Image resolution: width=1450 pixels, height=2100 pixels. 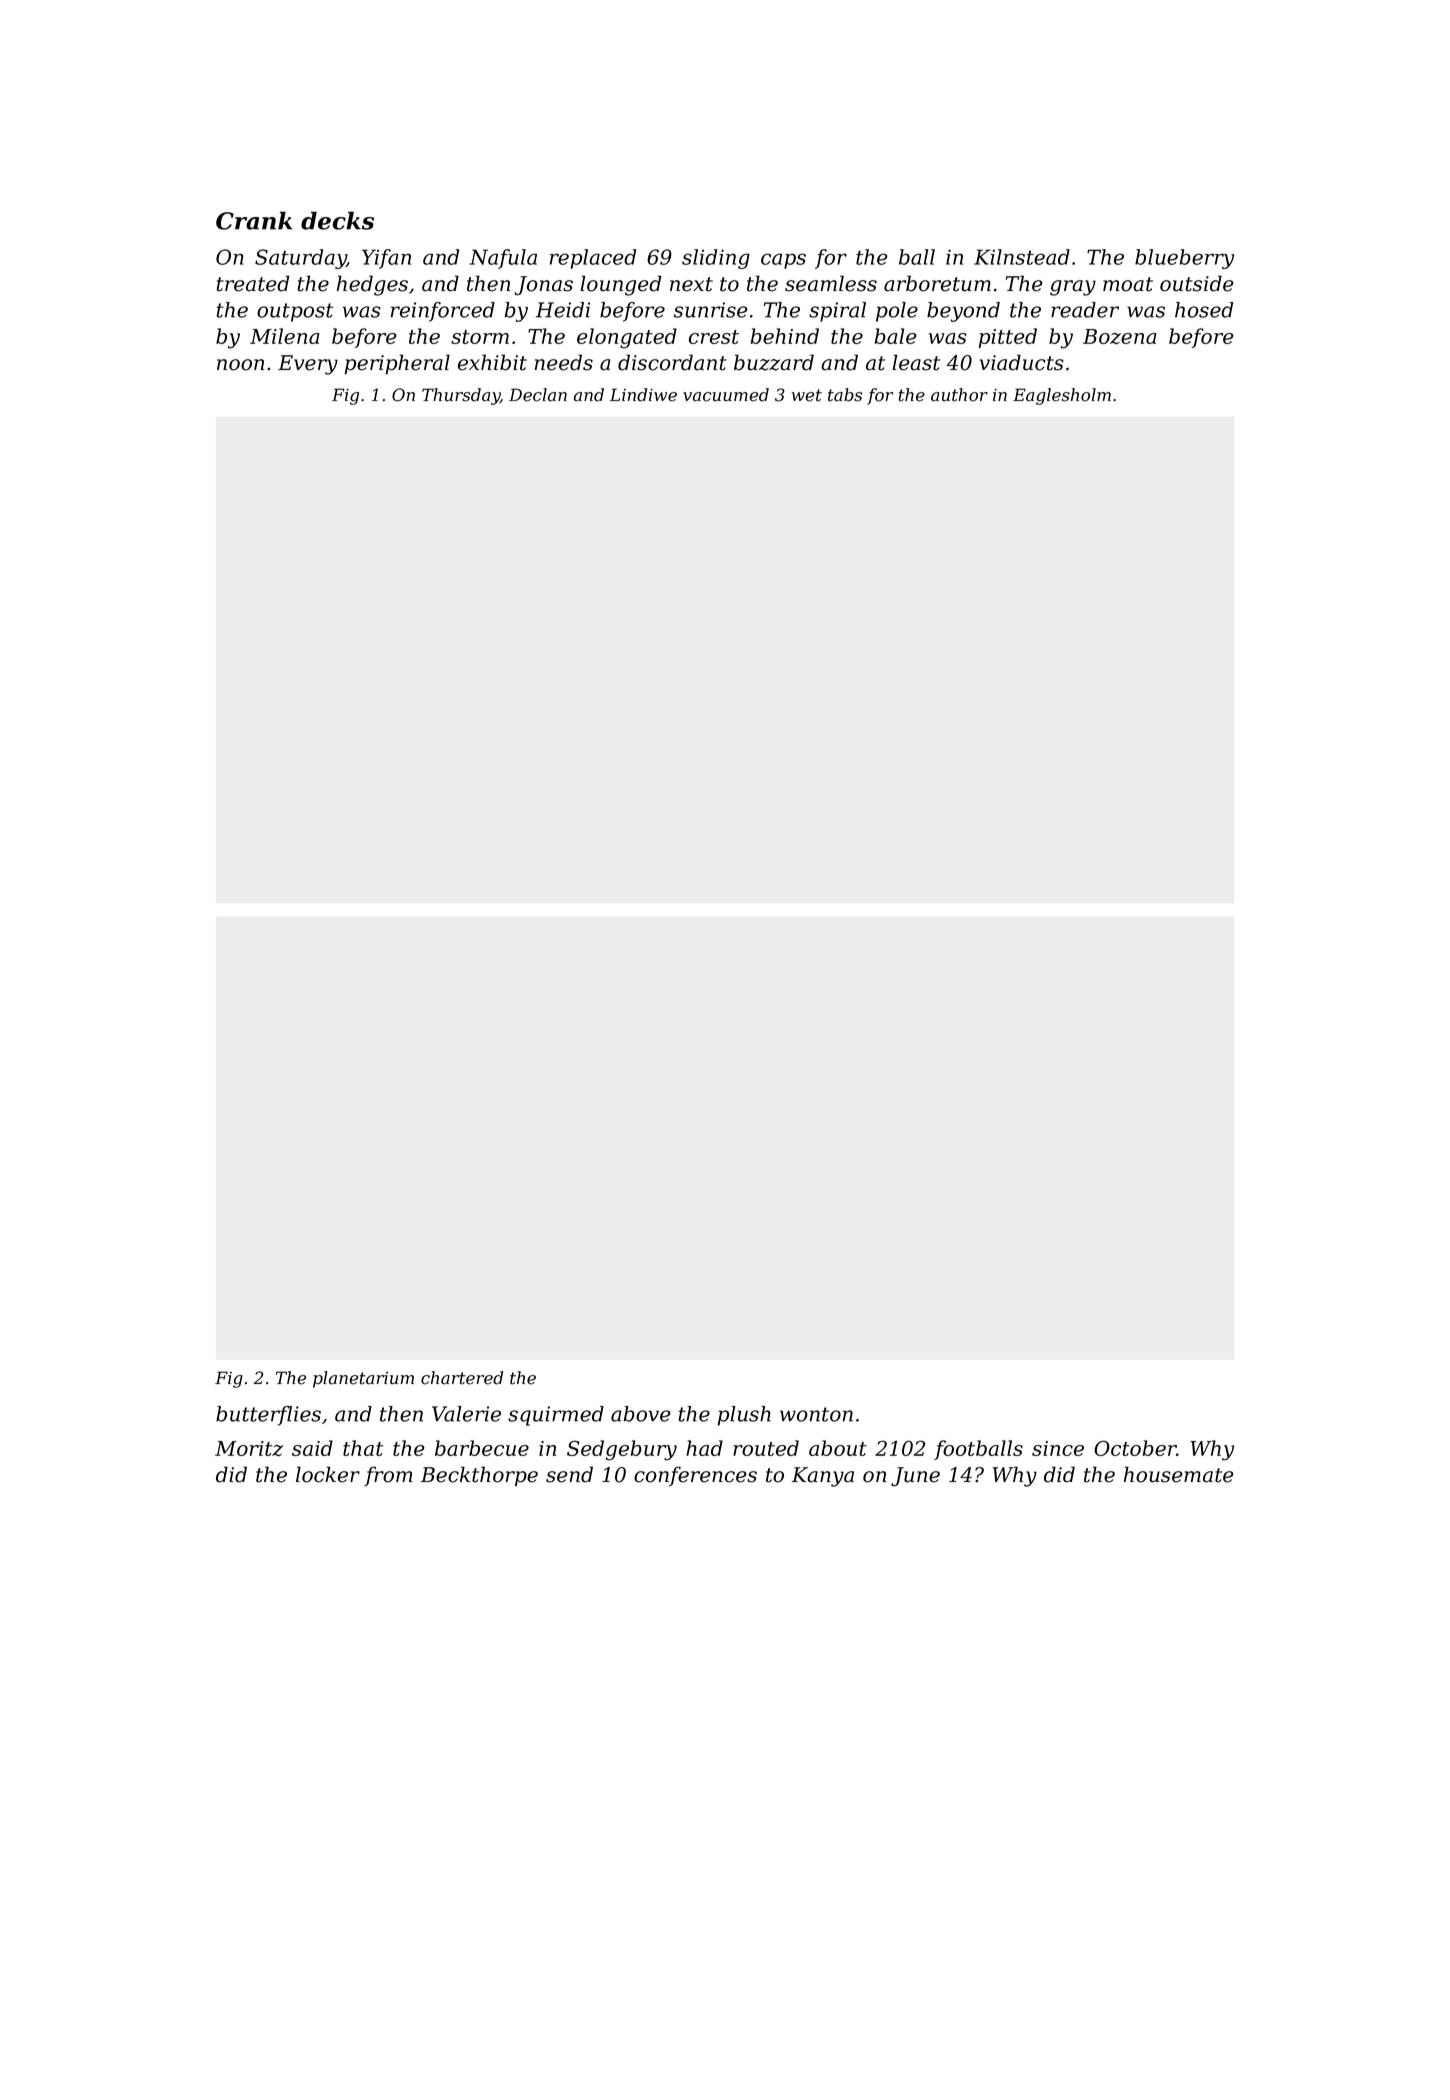 I want to click on Lindiwe, so click(x=643, y=395).
